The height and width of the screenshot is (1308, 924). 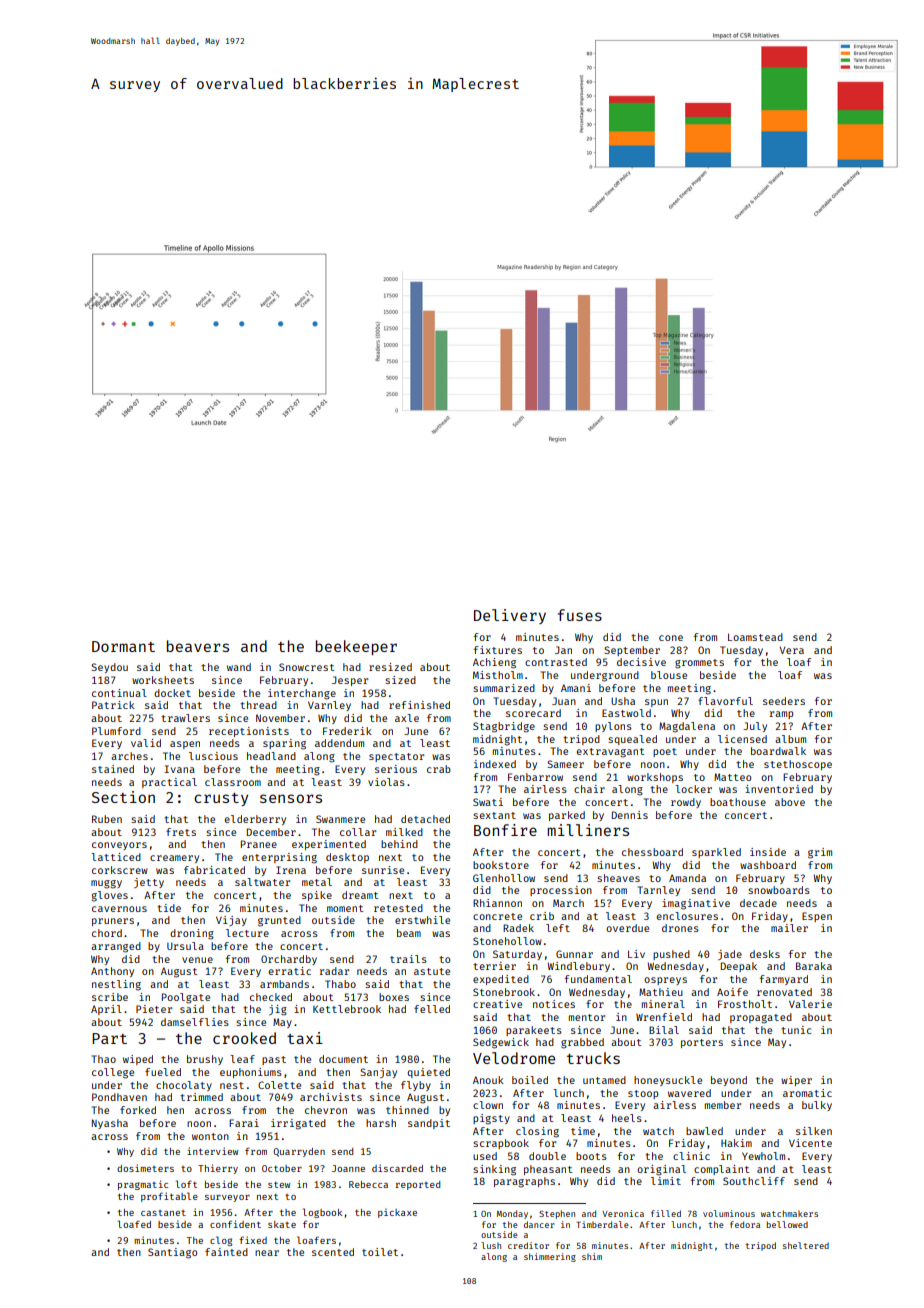 What do you see at coordinates (429, 1124) in the screenshot?
I see `sandpit` at bounding box center [429, 1124].
